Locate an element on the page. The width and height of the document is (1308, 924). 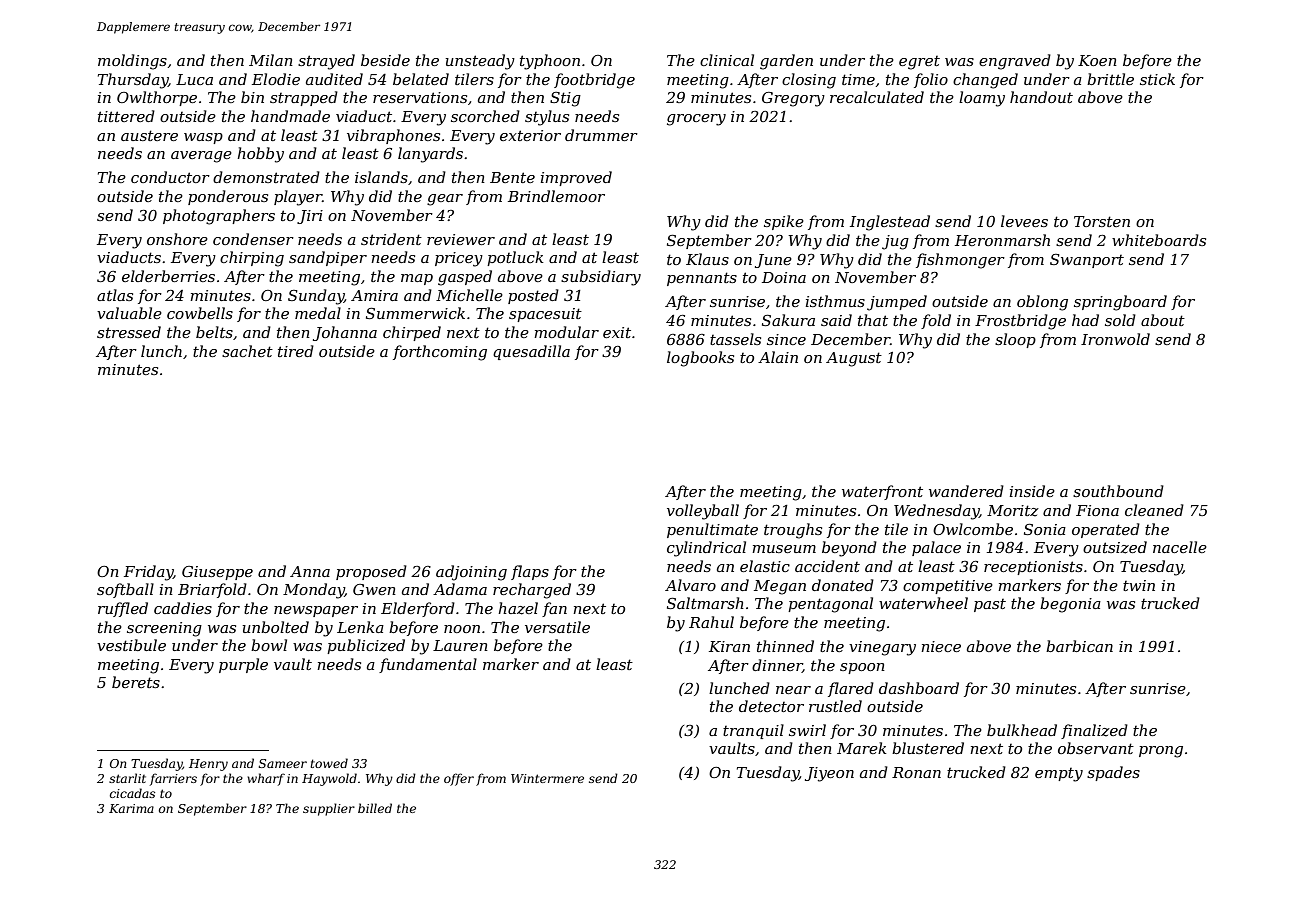
Ronan is located at coordinates (916, 772).
